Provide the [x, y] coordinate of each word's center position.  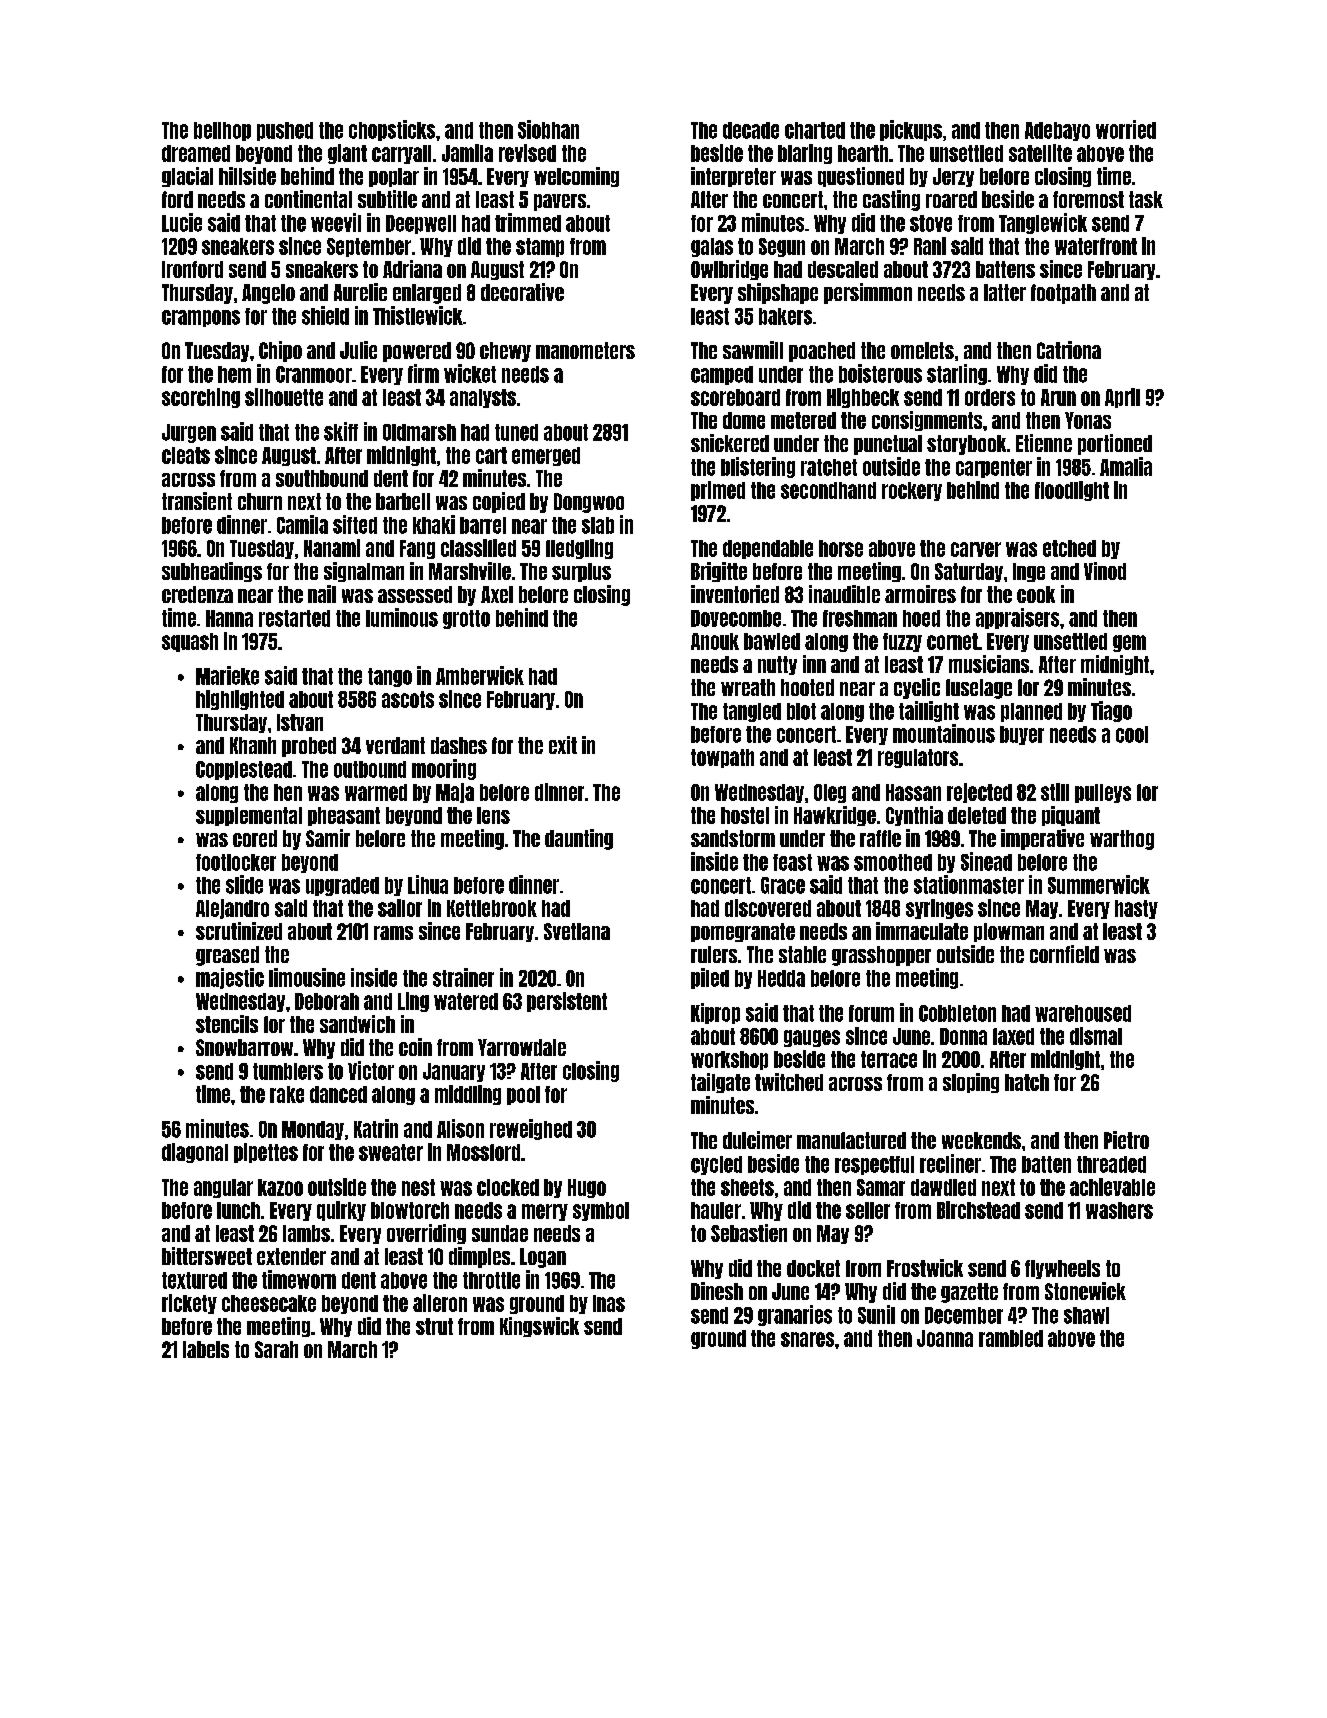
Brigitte [719, 572]
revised [527, 153]
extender [291, 1256]
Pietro [1126, 1140]
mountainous [944, 733]
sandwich [357, 1024]
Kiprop [715, 1013]
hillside [247, 176]
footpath [1063, 294]
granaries [795, 1315]
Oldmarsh [419, 432]
